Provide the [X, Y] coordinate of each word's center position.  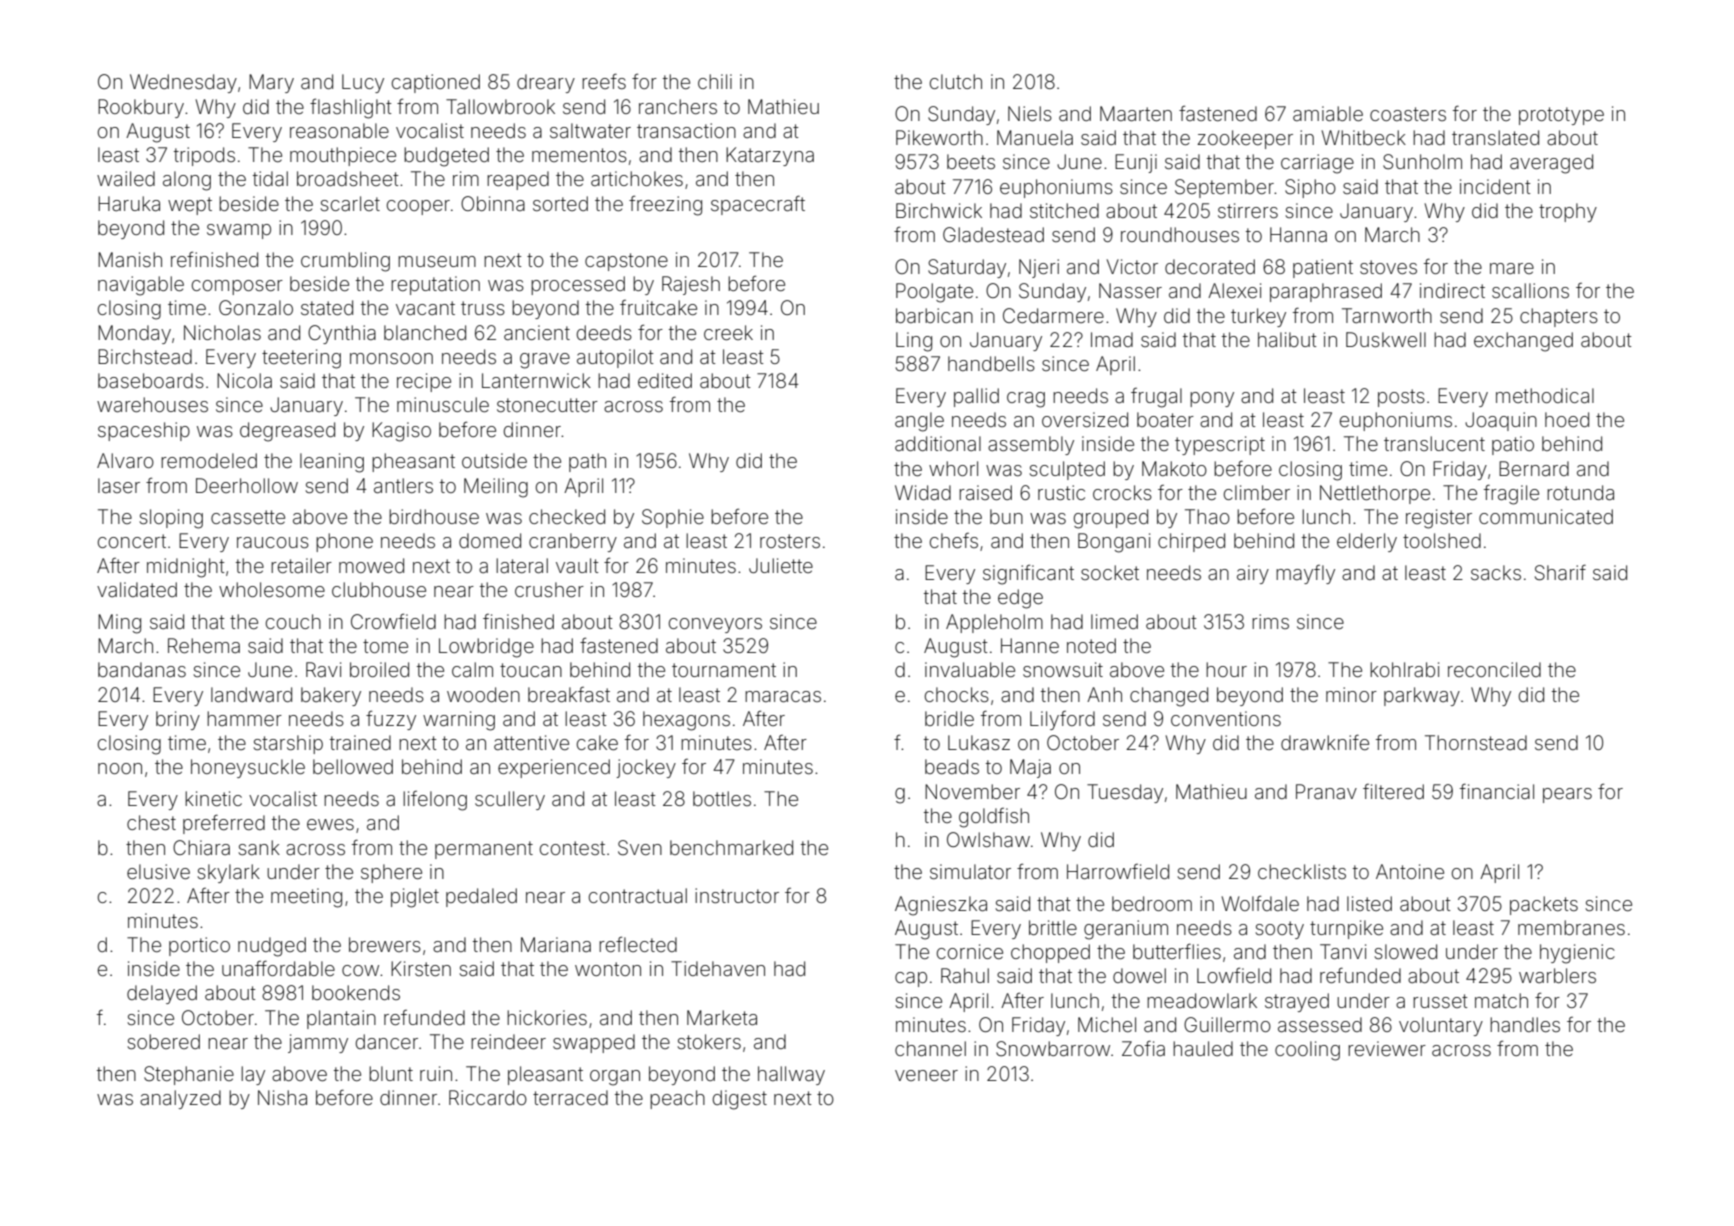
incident [1495, 186]
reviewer [1387, 1048]
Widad [923, 492]
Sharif [1560, 572]
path [587, 462]
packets [1544, 905]
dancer [387, 1041]
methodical [1545, 395]
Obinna [493, 203]
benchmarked [731, 847]
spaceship [144, 431]
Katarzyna [770, 156]
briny [178, 720]
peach [677, 1099]
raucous [273, 542]
